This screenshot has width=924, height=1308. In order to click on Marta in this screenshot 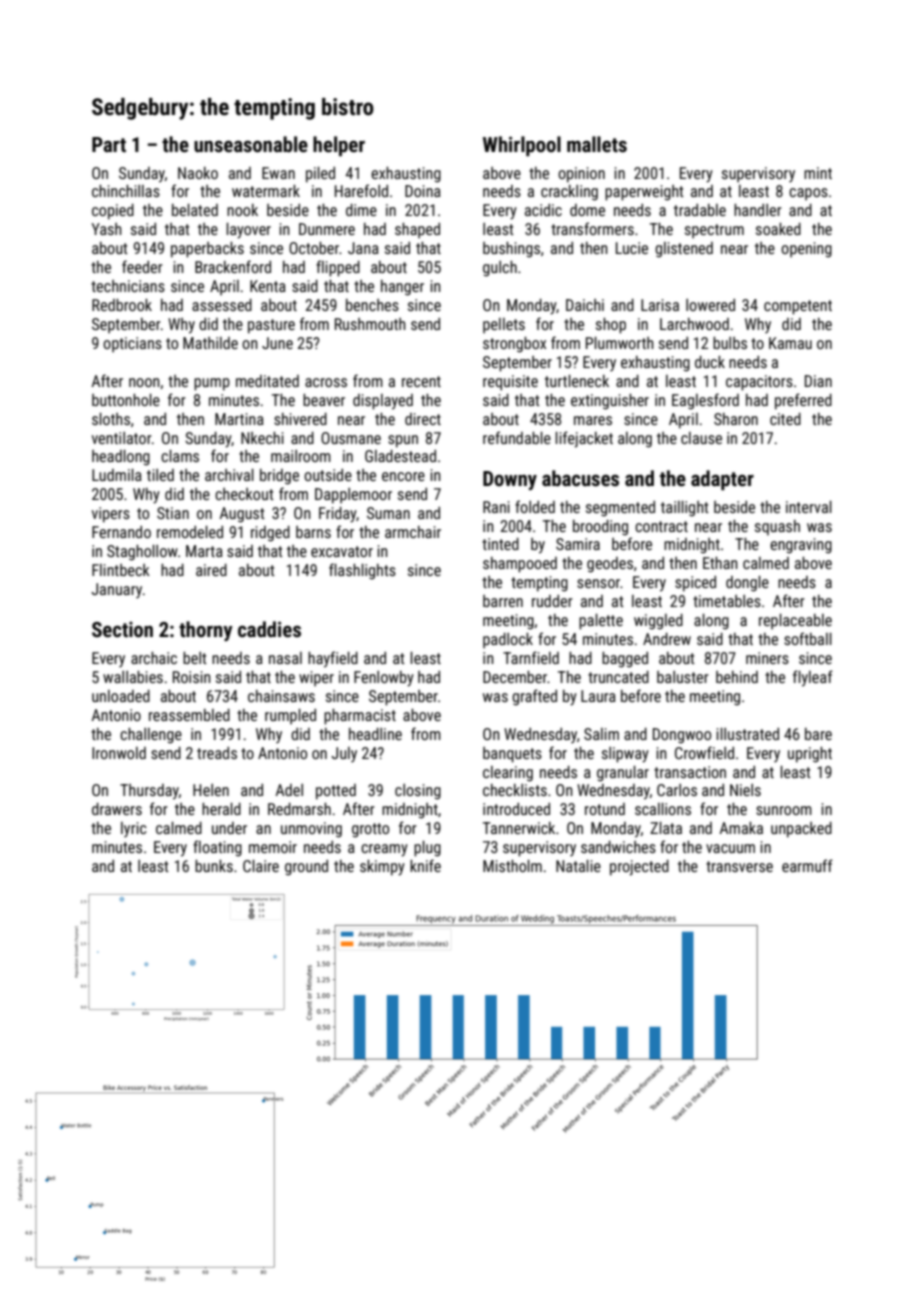, I will do `click(204, 551)`.
